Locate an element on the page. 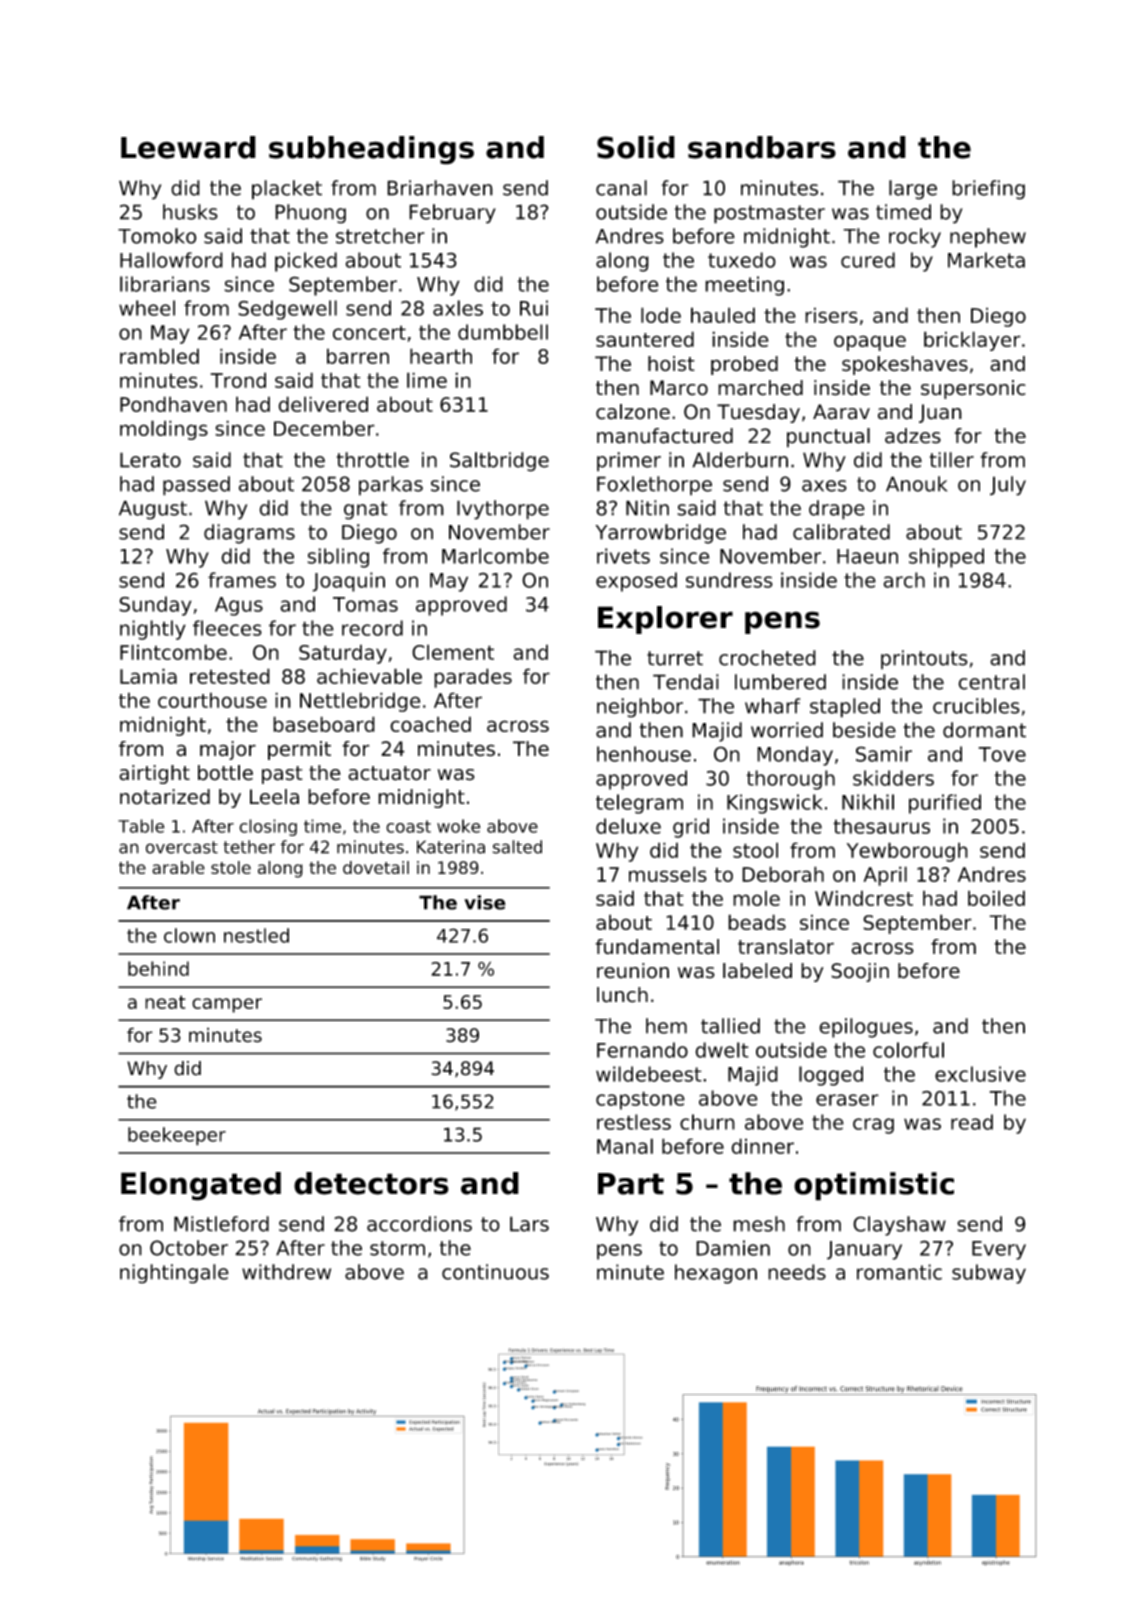 The width and height of the page is (1145, 1620). romantic is located at coordinates (899, 1272).
